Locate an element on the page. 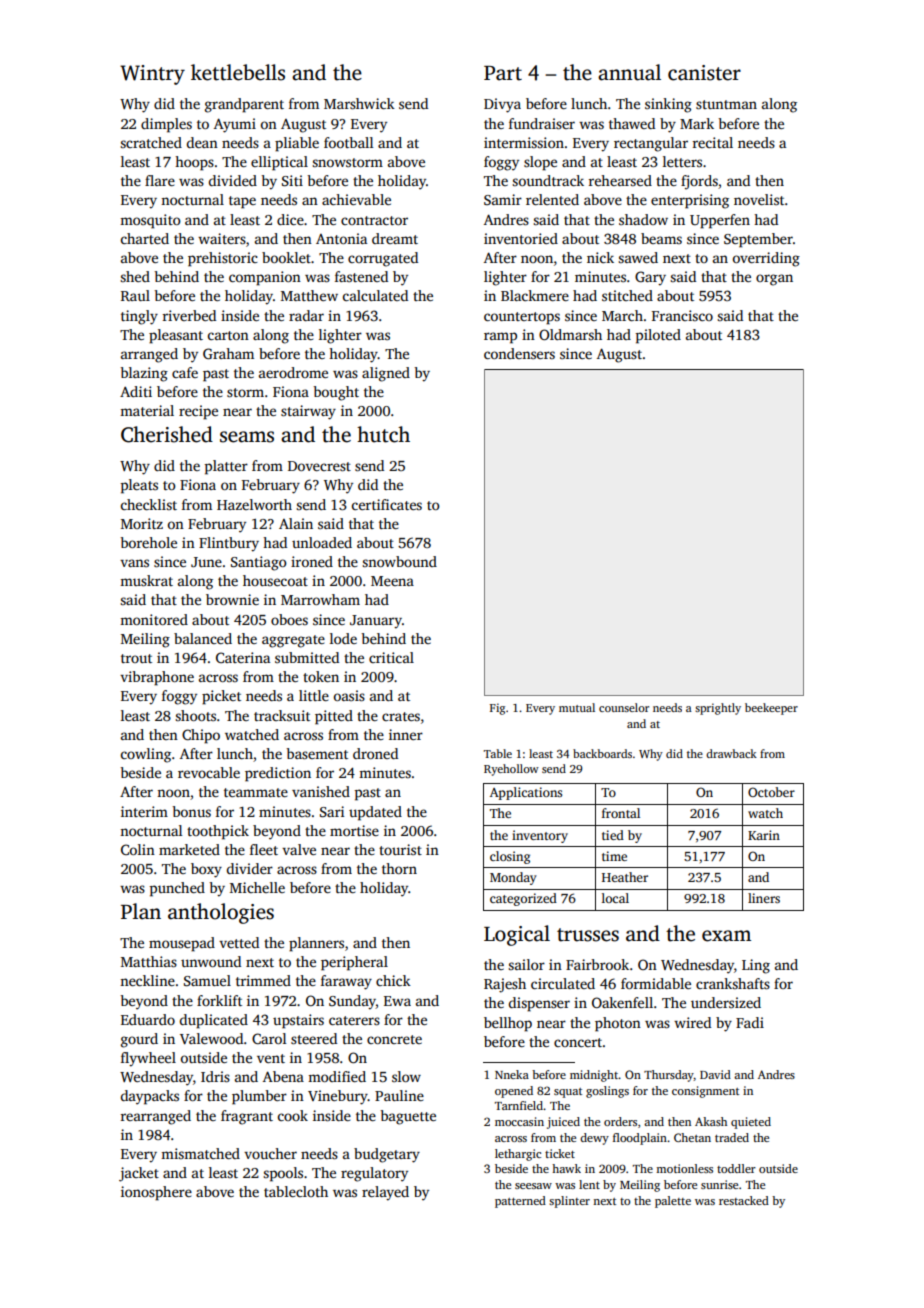  formidable is located at coordinates (656, 983).
